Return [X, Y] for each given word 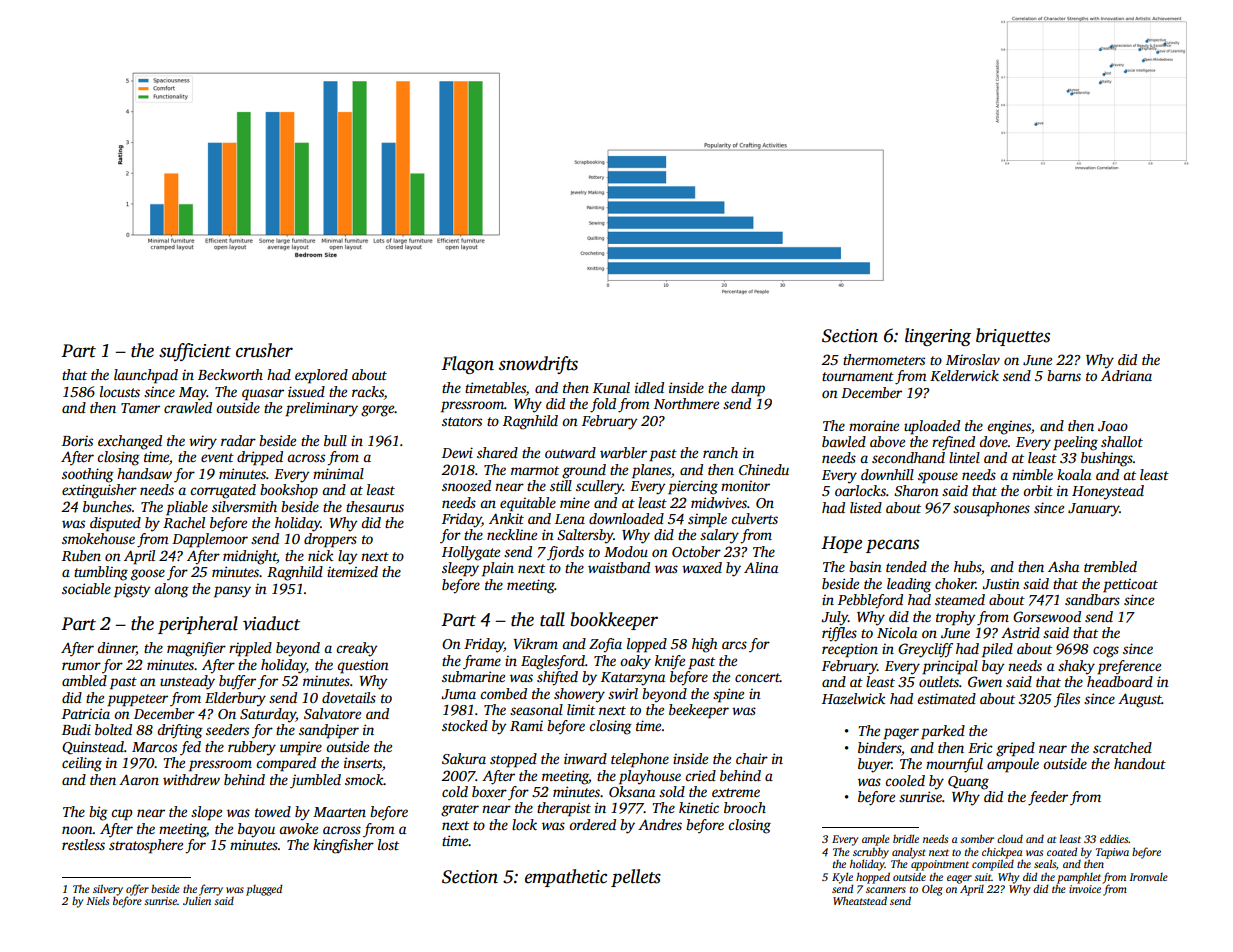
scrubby [871, 853]
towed [273, 811]
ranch [720, 452]
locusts [120, 391]
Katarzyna [633, 679]
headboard [1120, 681]
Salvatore [332, 713]
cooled [905, 780]
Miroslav [973, 359]
